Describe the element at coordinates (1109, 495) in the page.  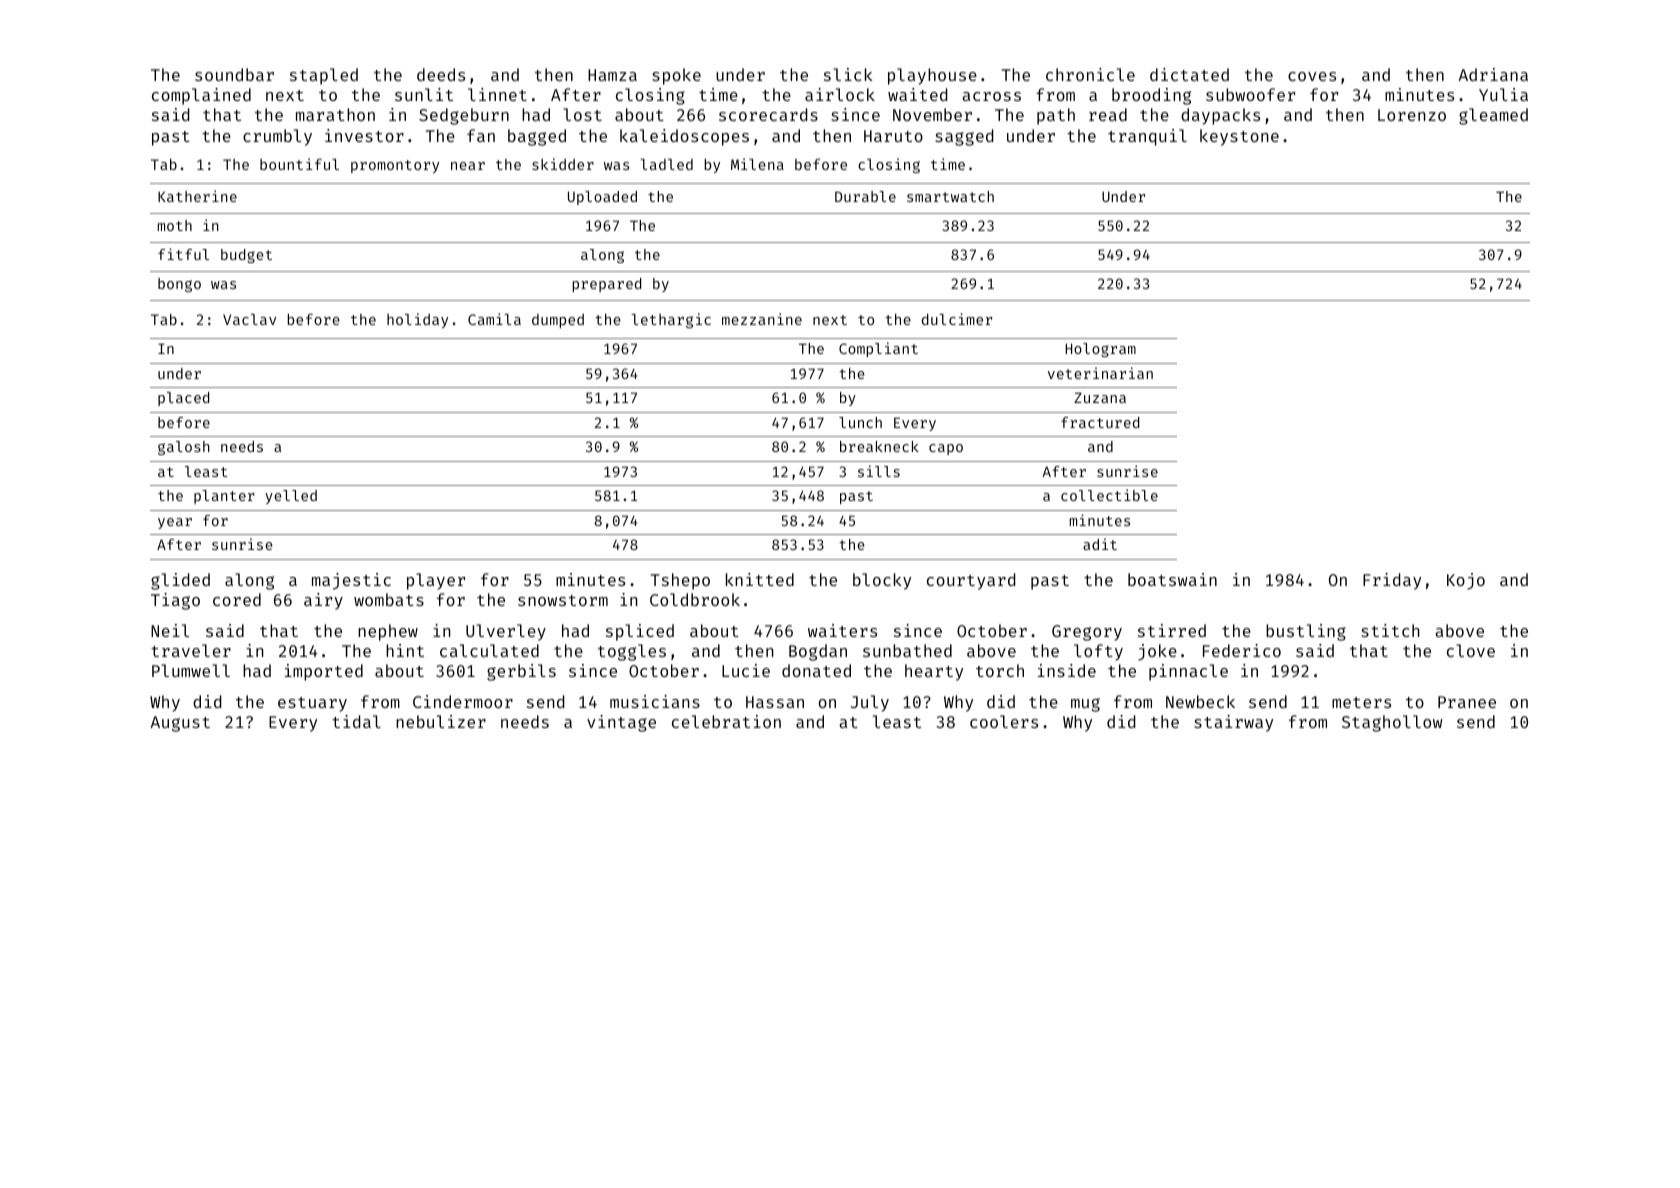
I see `collectible` at that location.
